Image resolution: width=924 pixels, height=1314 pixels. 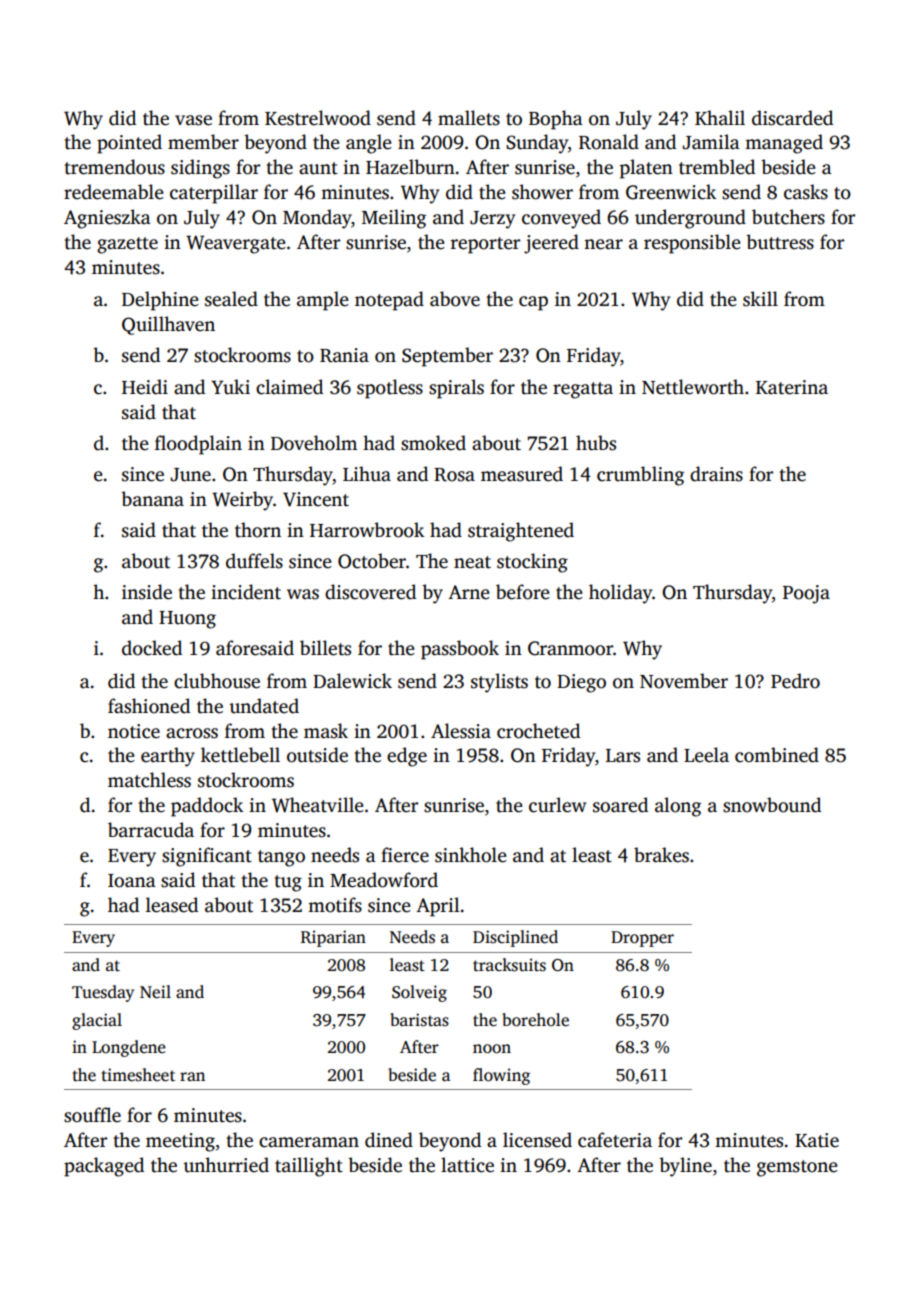 I want to click on casks, so click(x=806, y=192).
